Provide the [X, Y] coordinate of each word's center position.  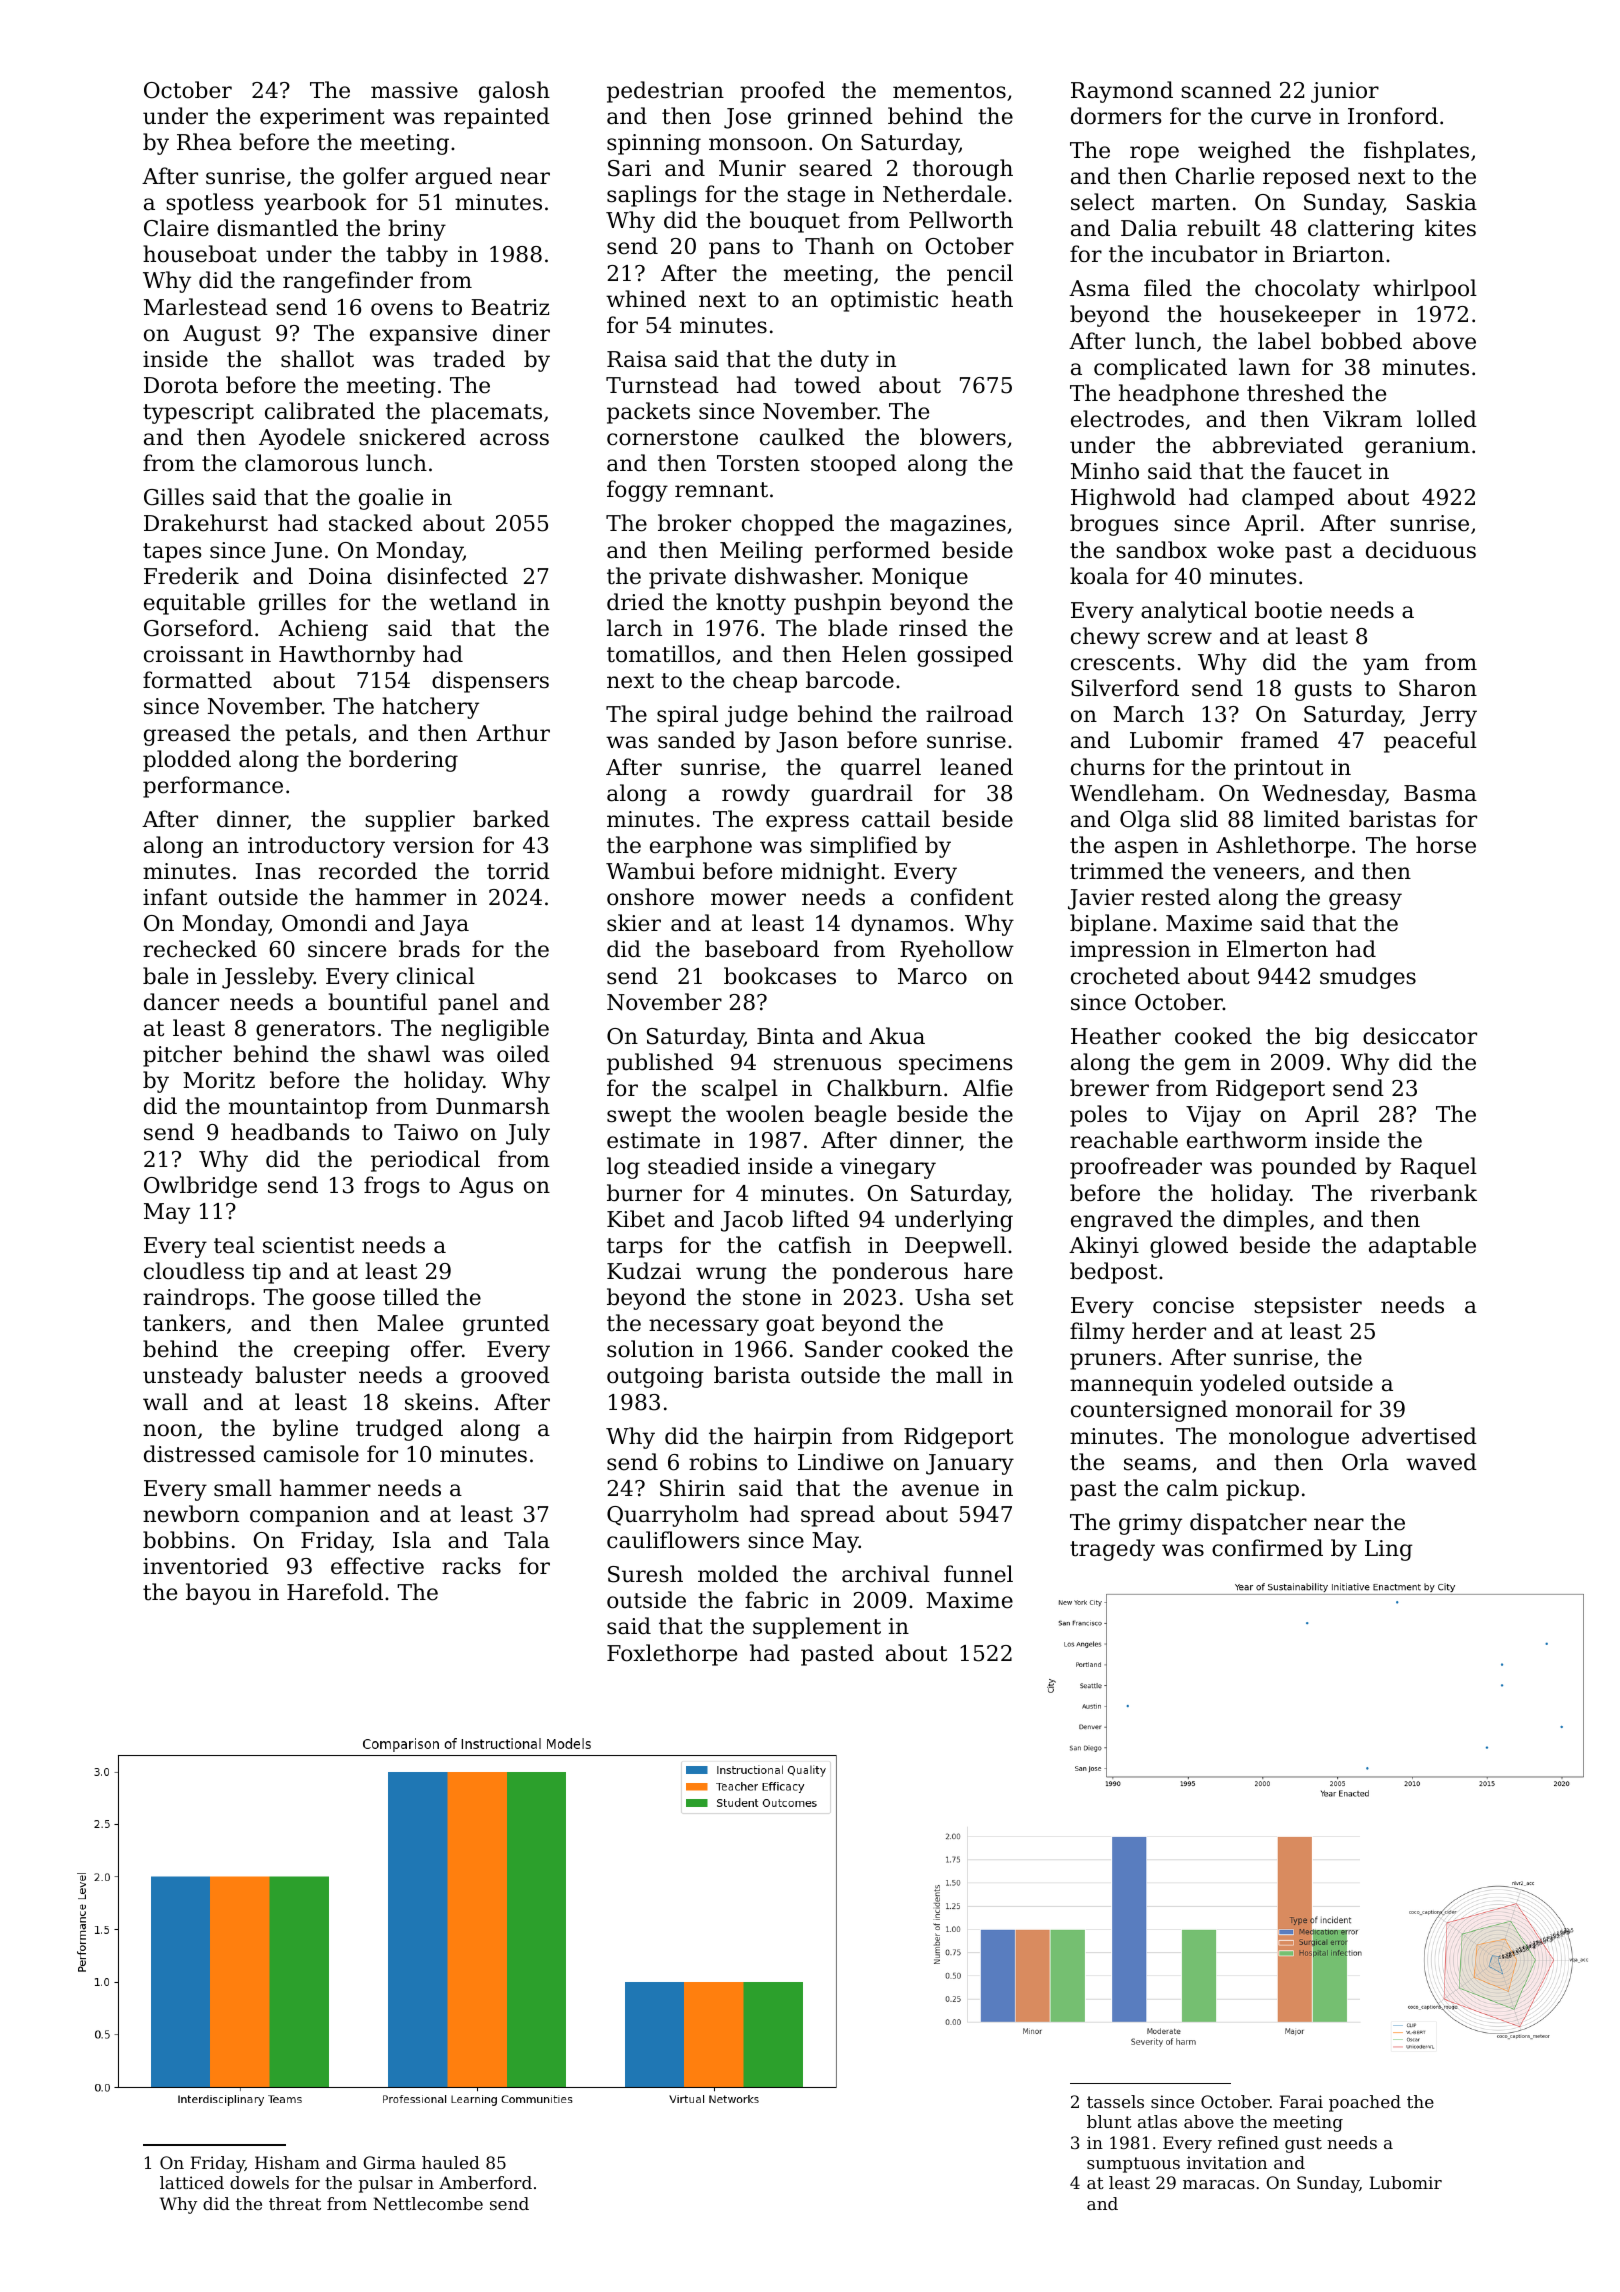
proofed [782, 92]
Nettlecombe [428, 2203]
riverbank [1424, 1193]
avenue [940, 1490]
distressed [200, 1454]
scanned [1226, 90]
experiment [322, 118]
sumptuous [1133, 2165]
